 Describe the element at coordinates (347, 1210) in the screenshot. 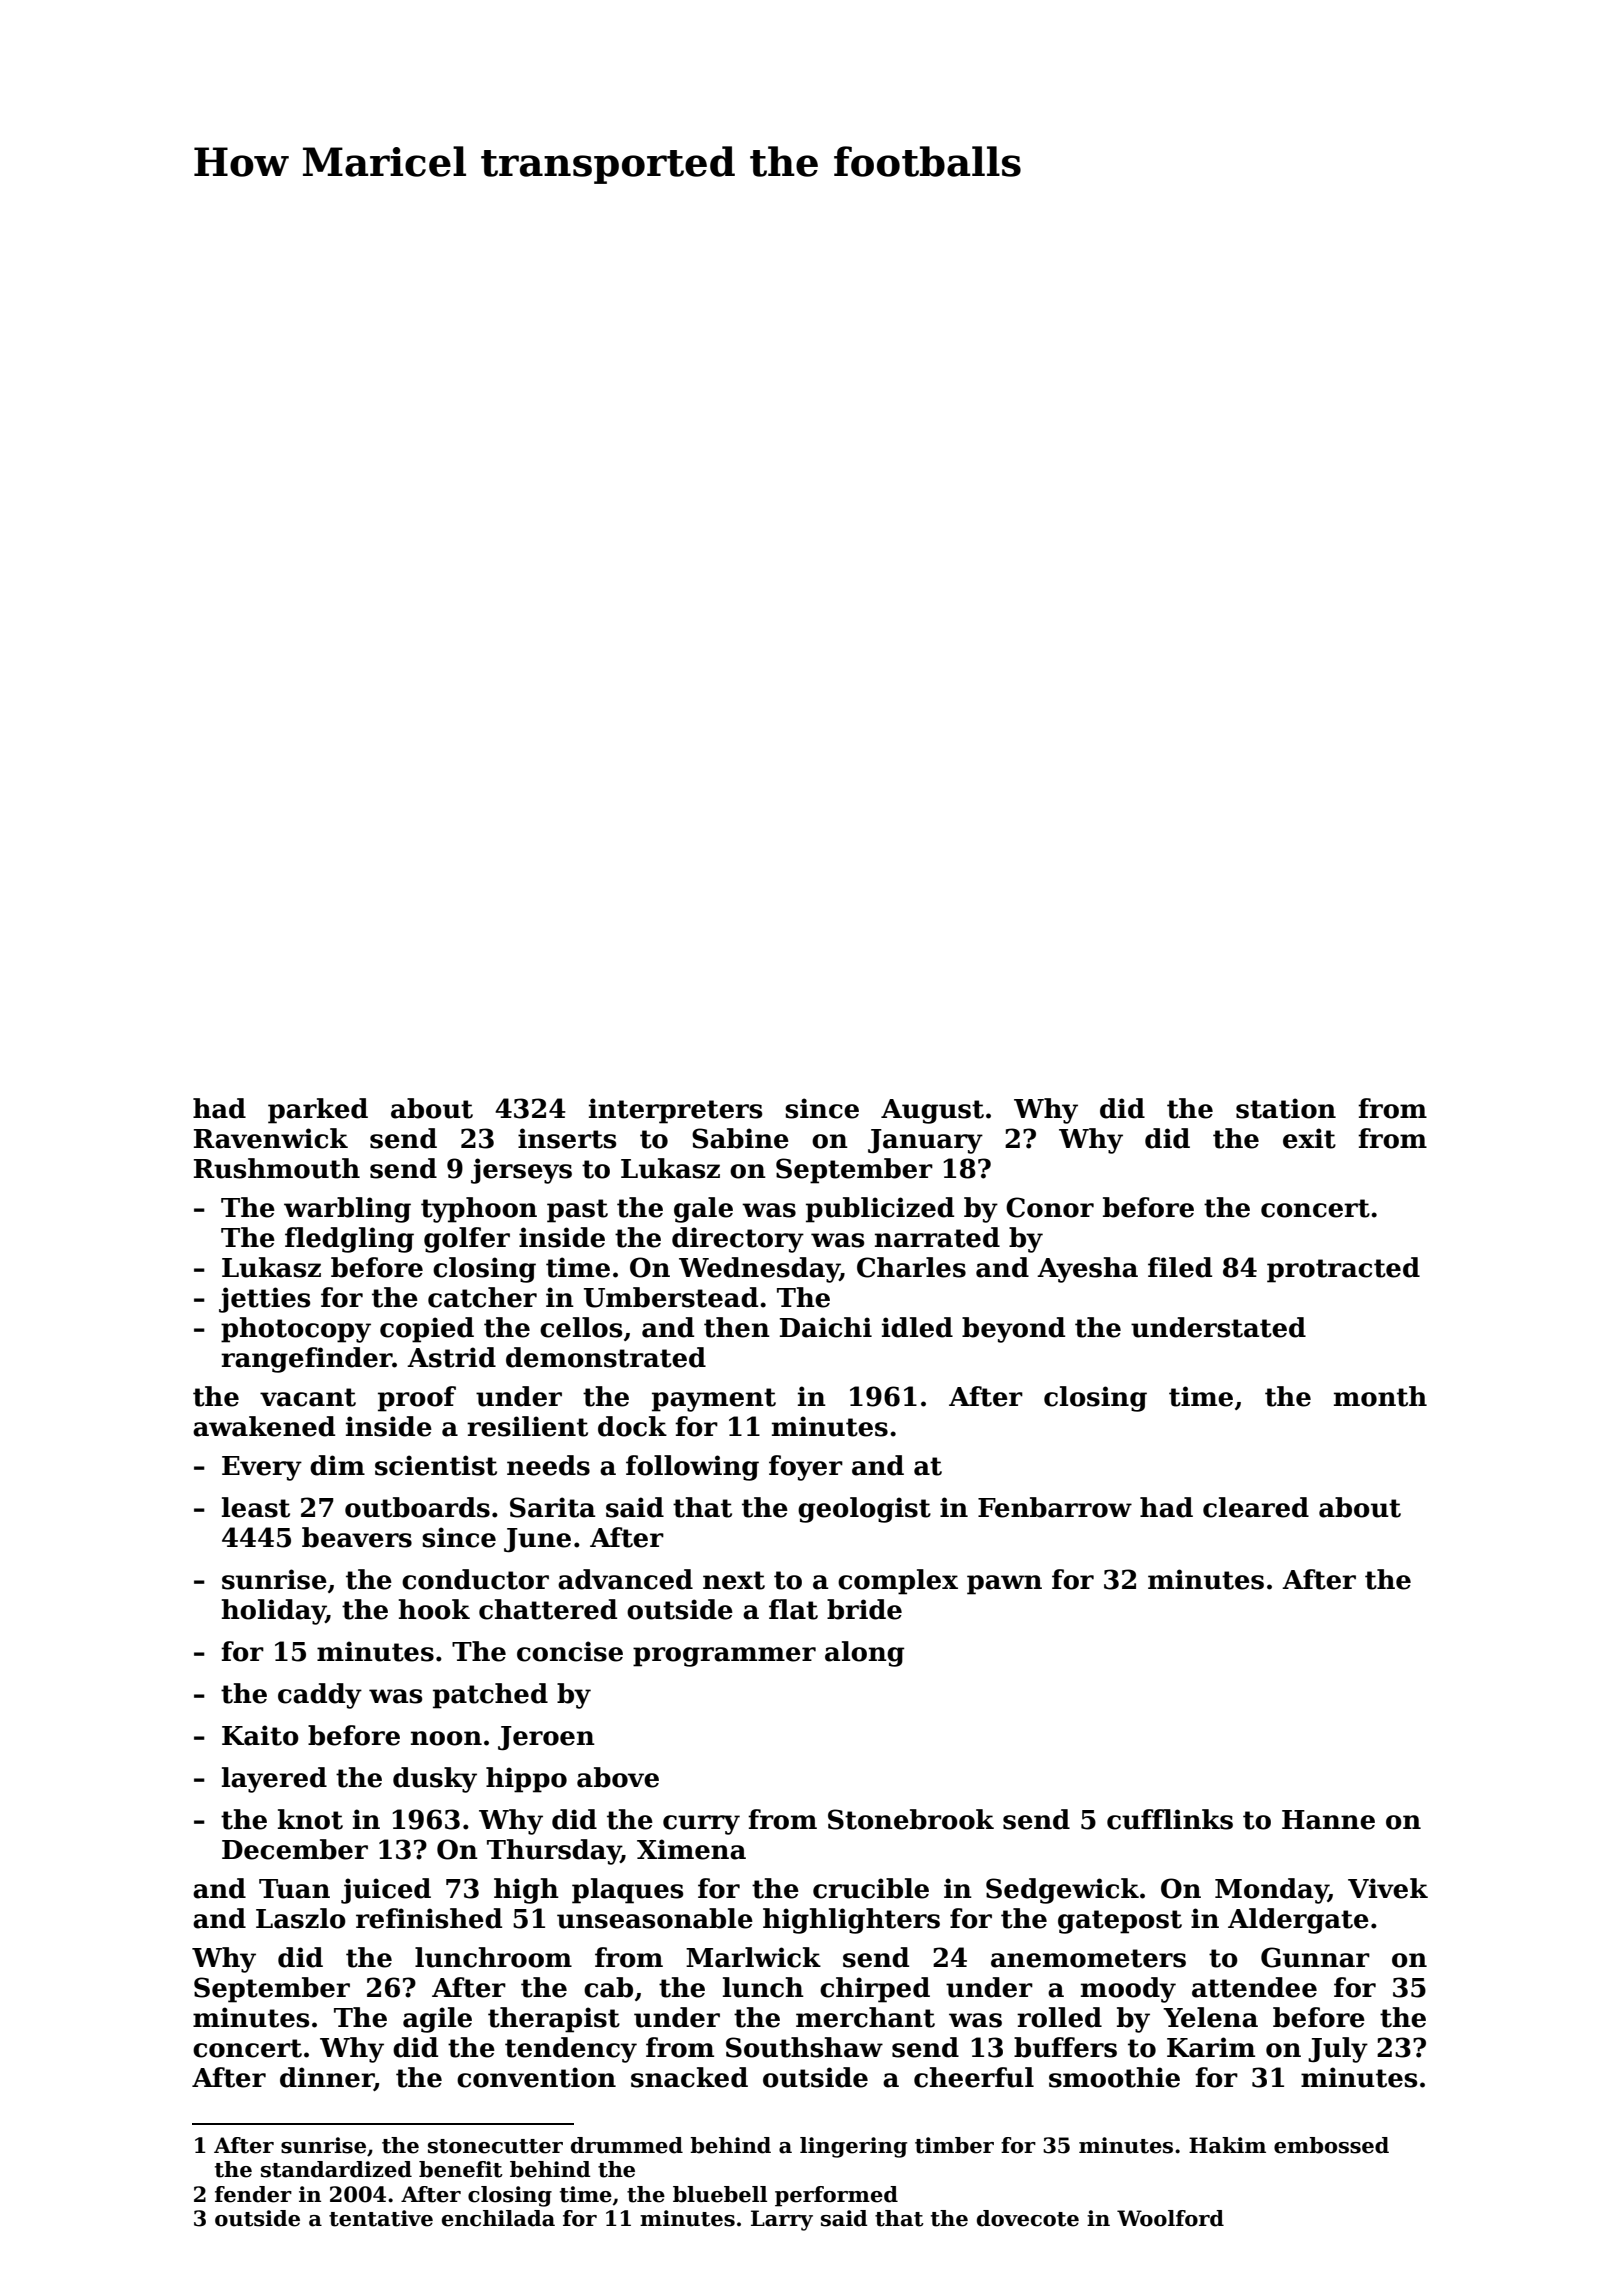

I see `warbling` at that location.
